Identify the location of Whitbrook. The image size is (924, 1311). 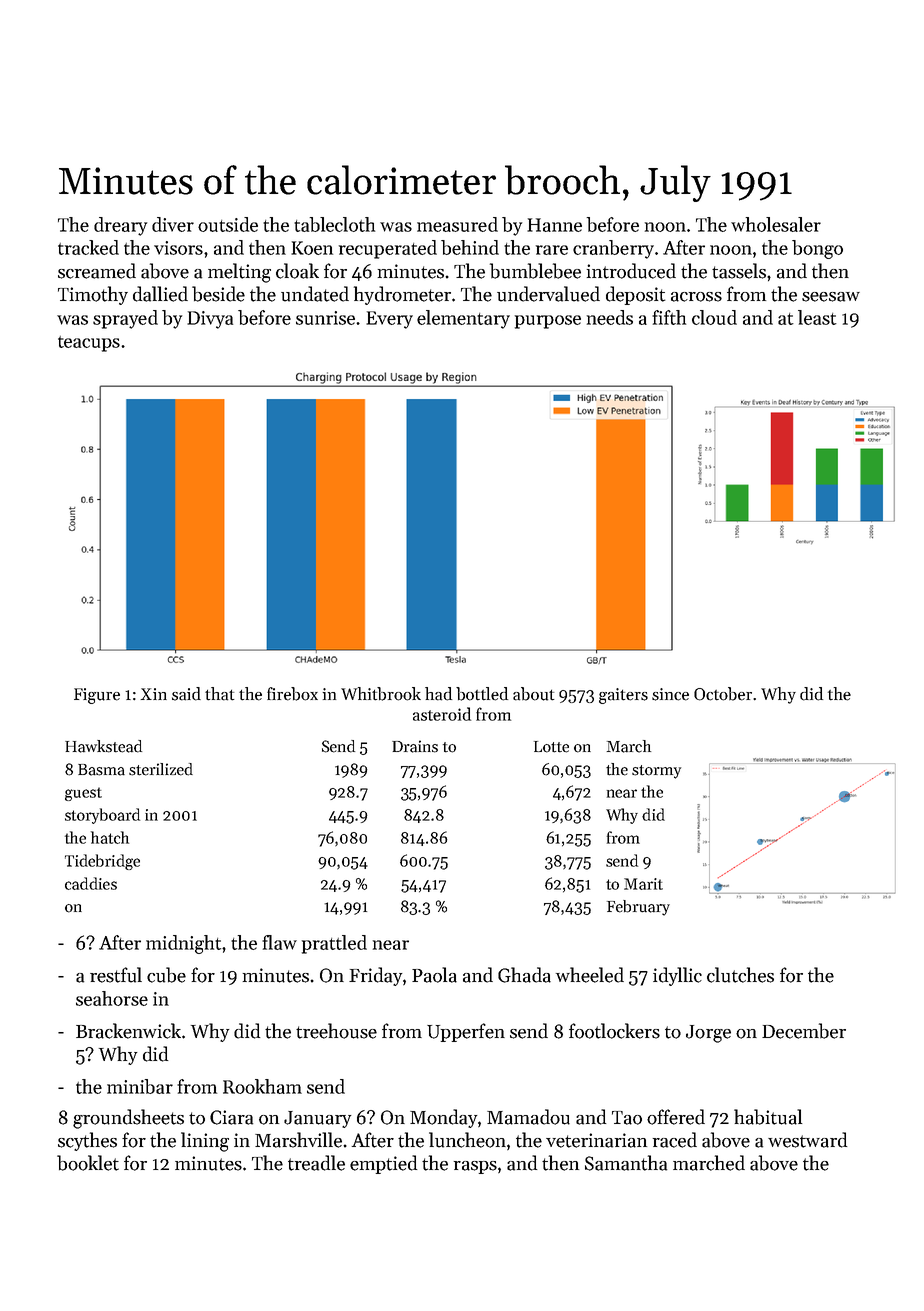
(381, 694).
